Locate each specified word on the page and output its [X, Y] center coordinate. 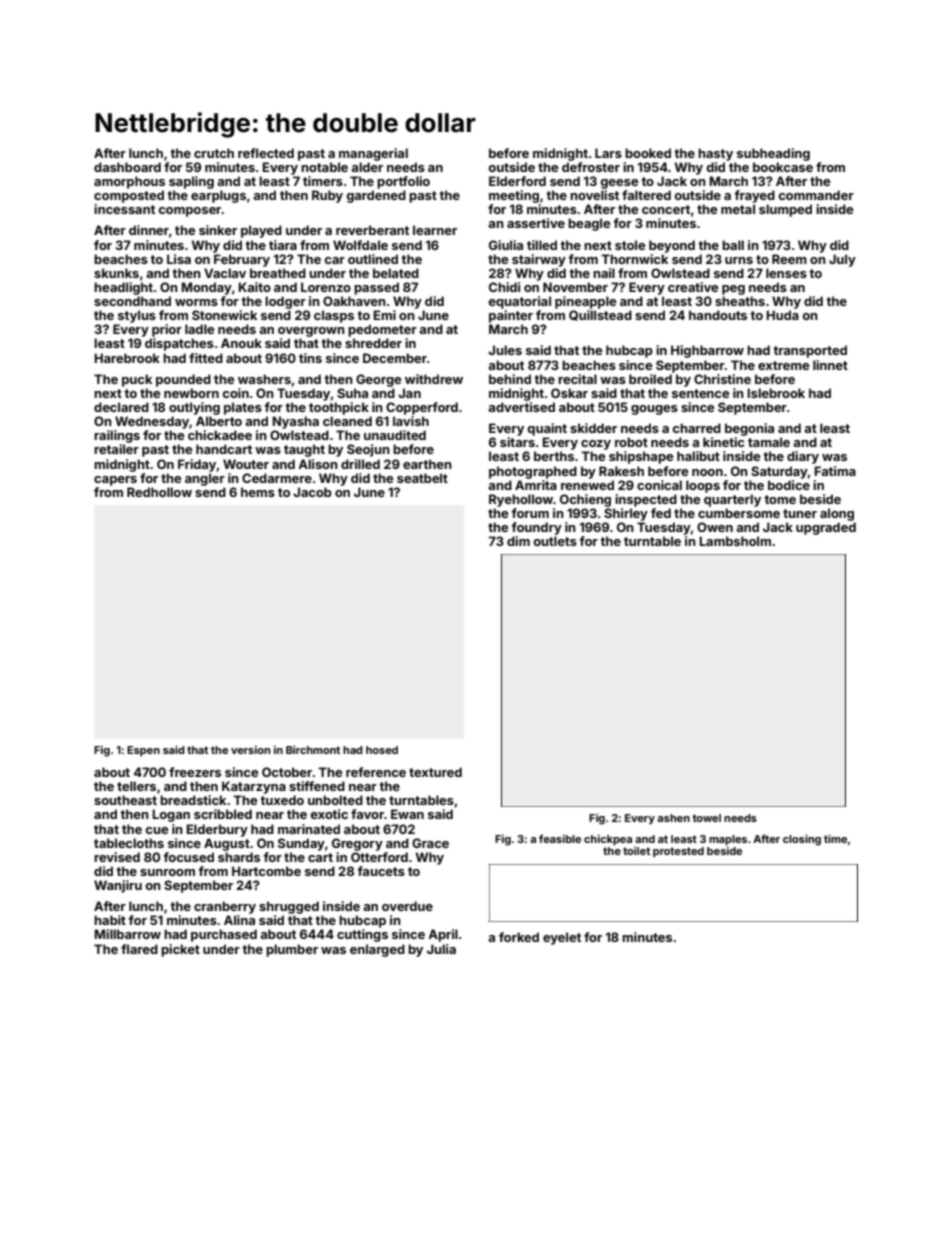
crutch [214, 153]
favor [367, 814]
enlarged [377, 950]
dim [518, 541]
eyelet [562, 938]
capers [115, 481]
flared [139, 949]
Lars [608, 153]
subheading [773, 154]
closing [802, 840]
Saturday [779, 472]
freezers [195, 772]
